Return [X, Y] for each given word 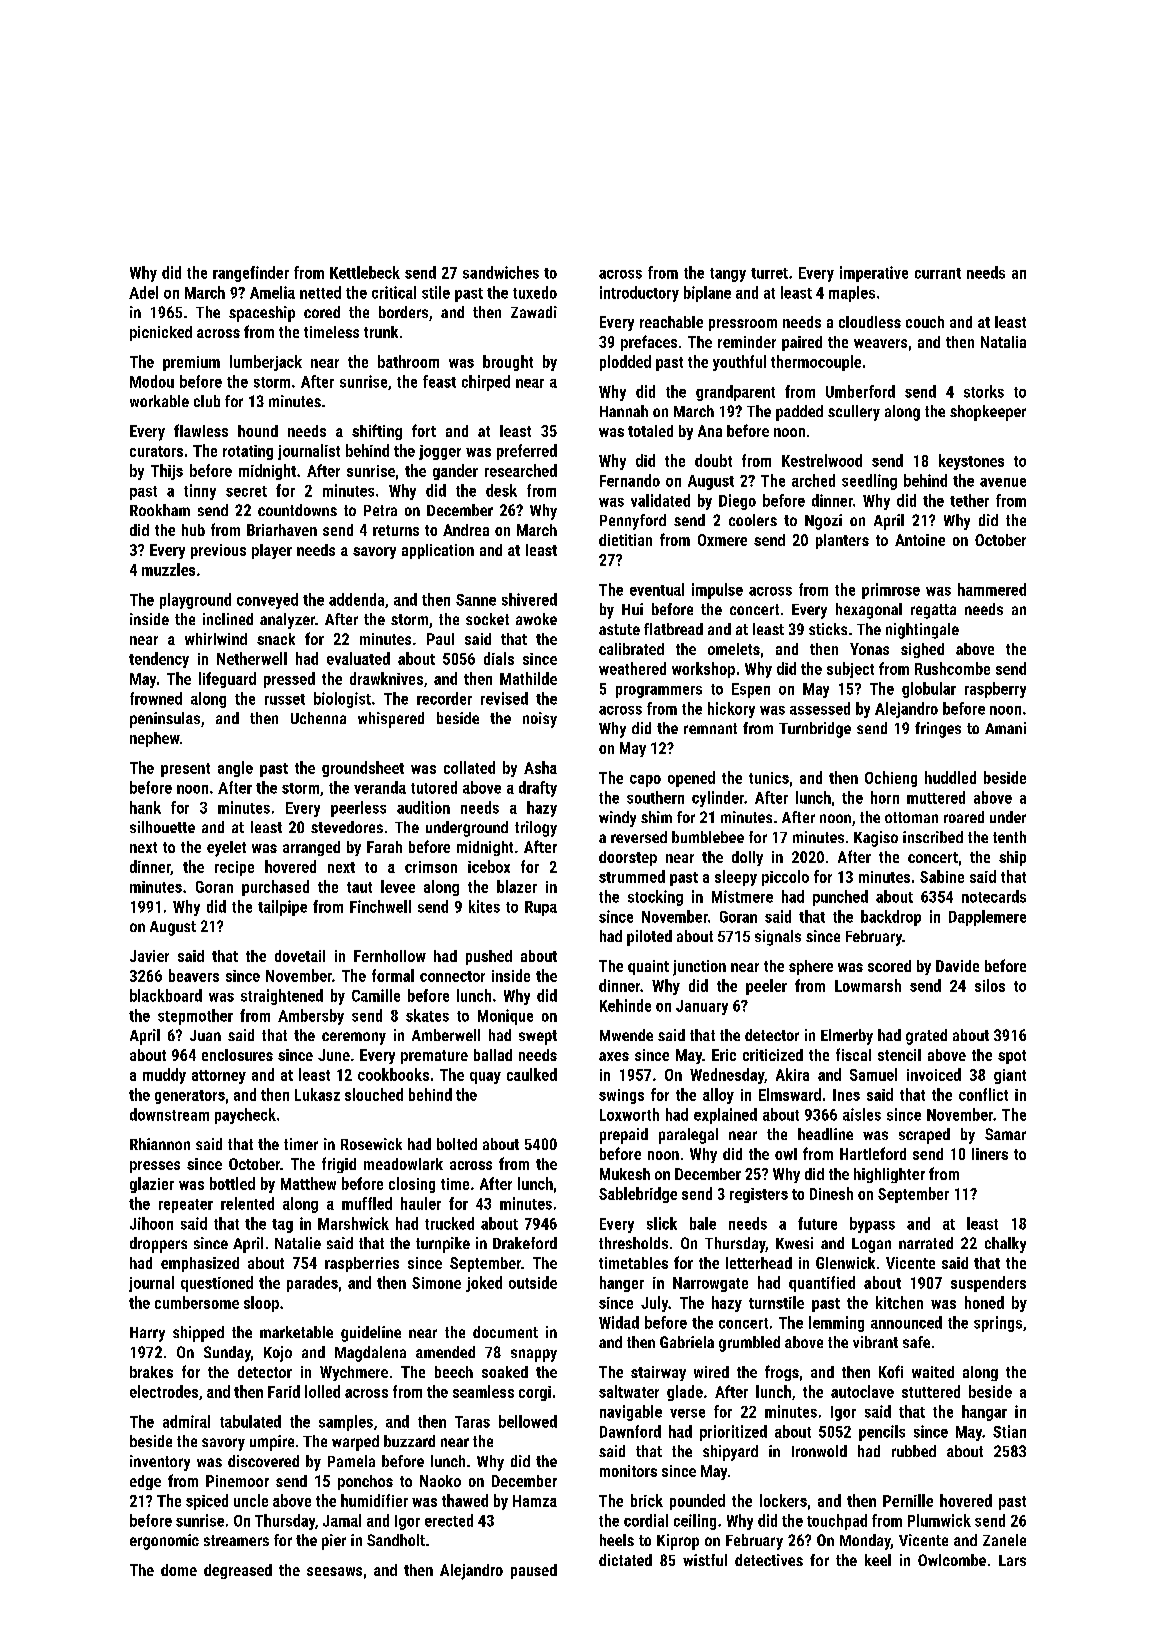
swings [621, 1096]
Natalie [298, 1243]
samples [346, 1423]
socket [487, 619]
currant [938, 273]
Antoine [920, 540]
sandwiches [501, 272]
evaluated [358, 658]
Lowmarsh [868, 985]
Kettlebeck [365, 272]
